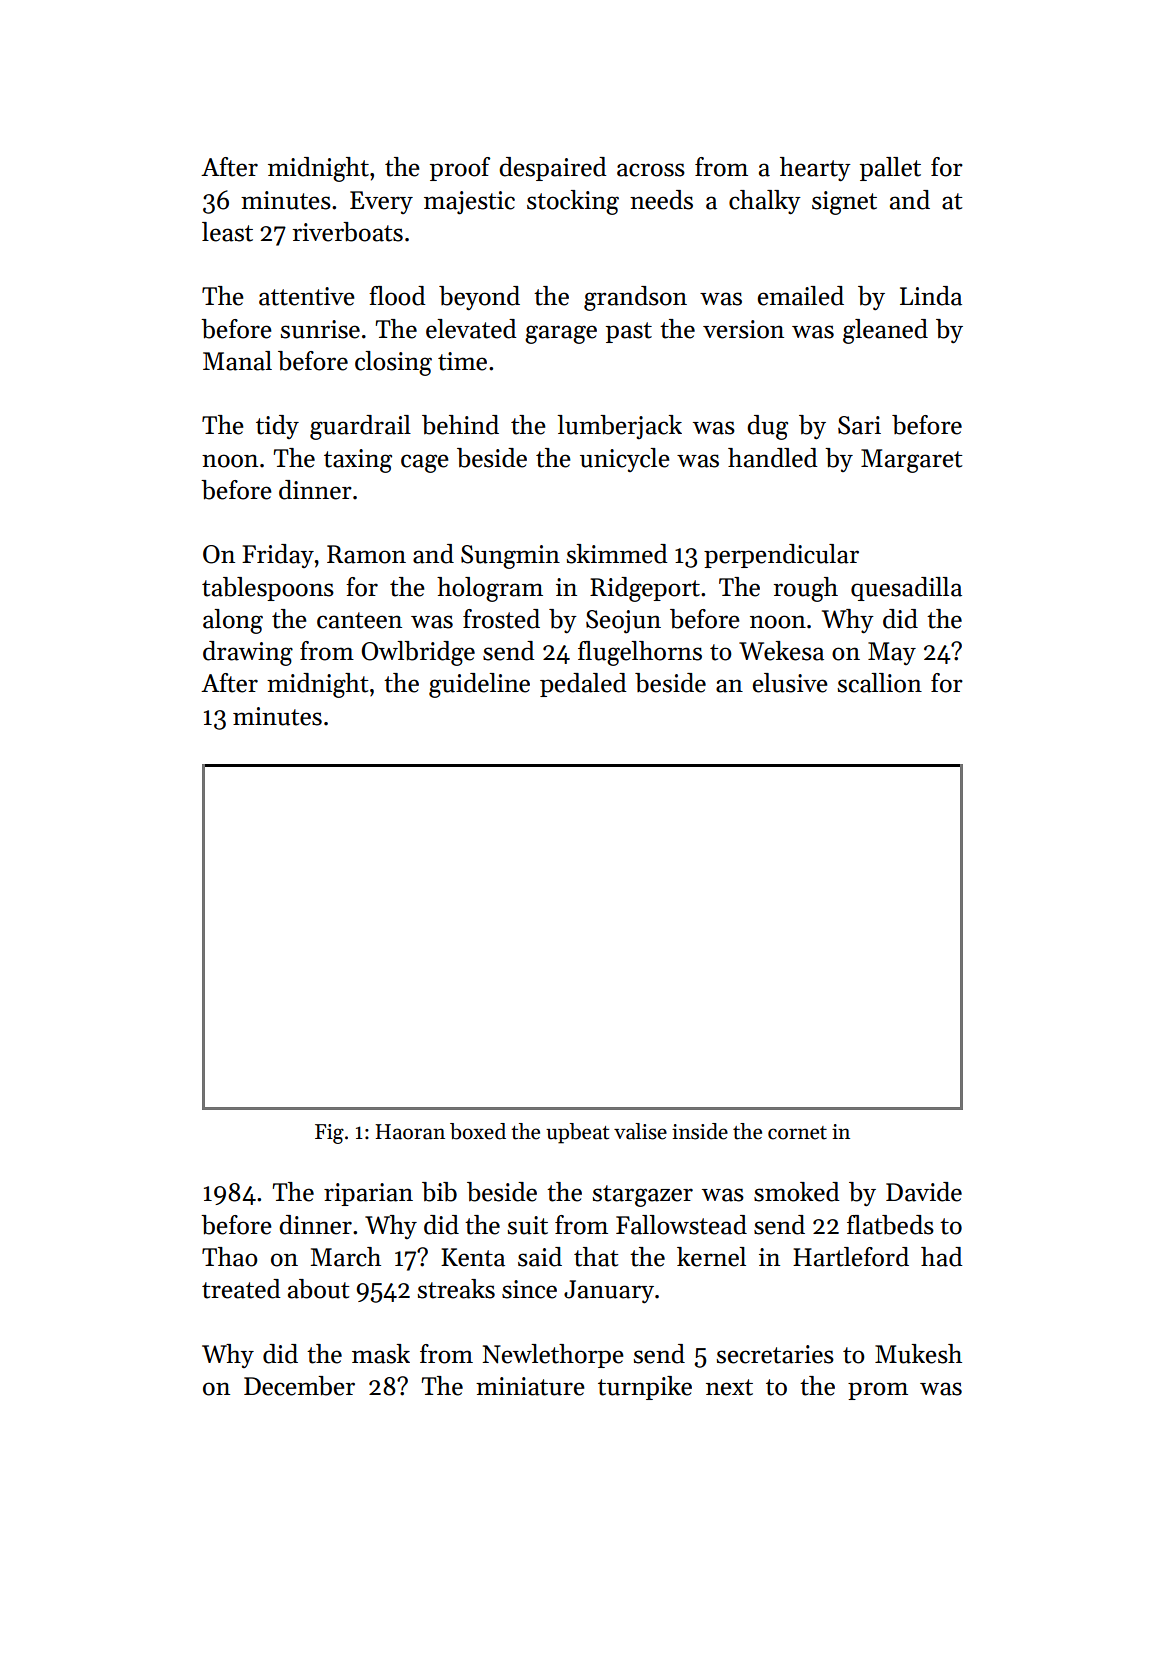 The image size is (1165, 1654). I want to click on handled, so click(773, 458).
